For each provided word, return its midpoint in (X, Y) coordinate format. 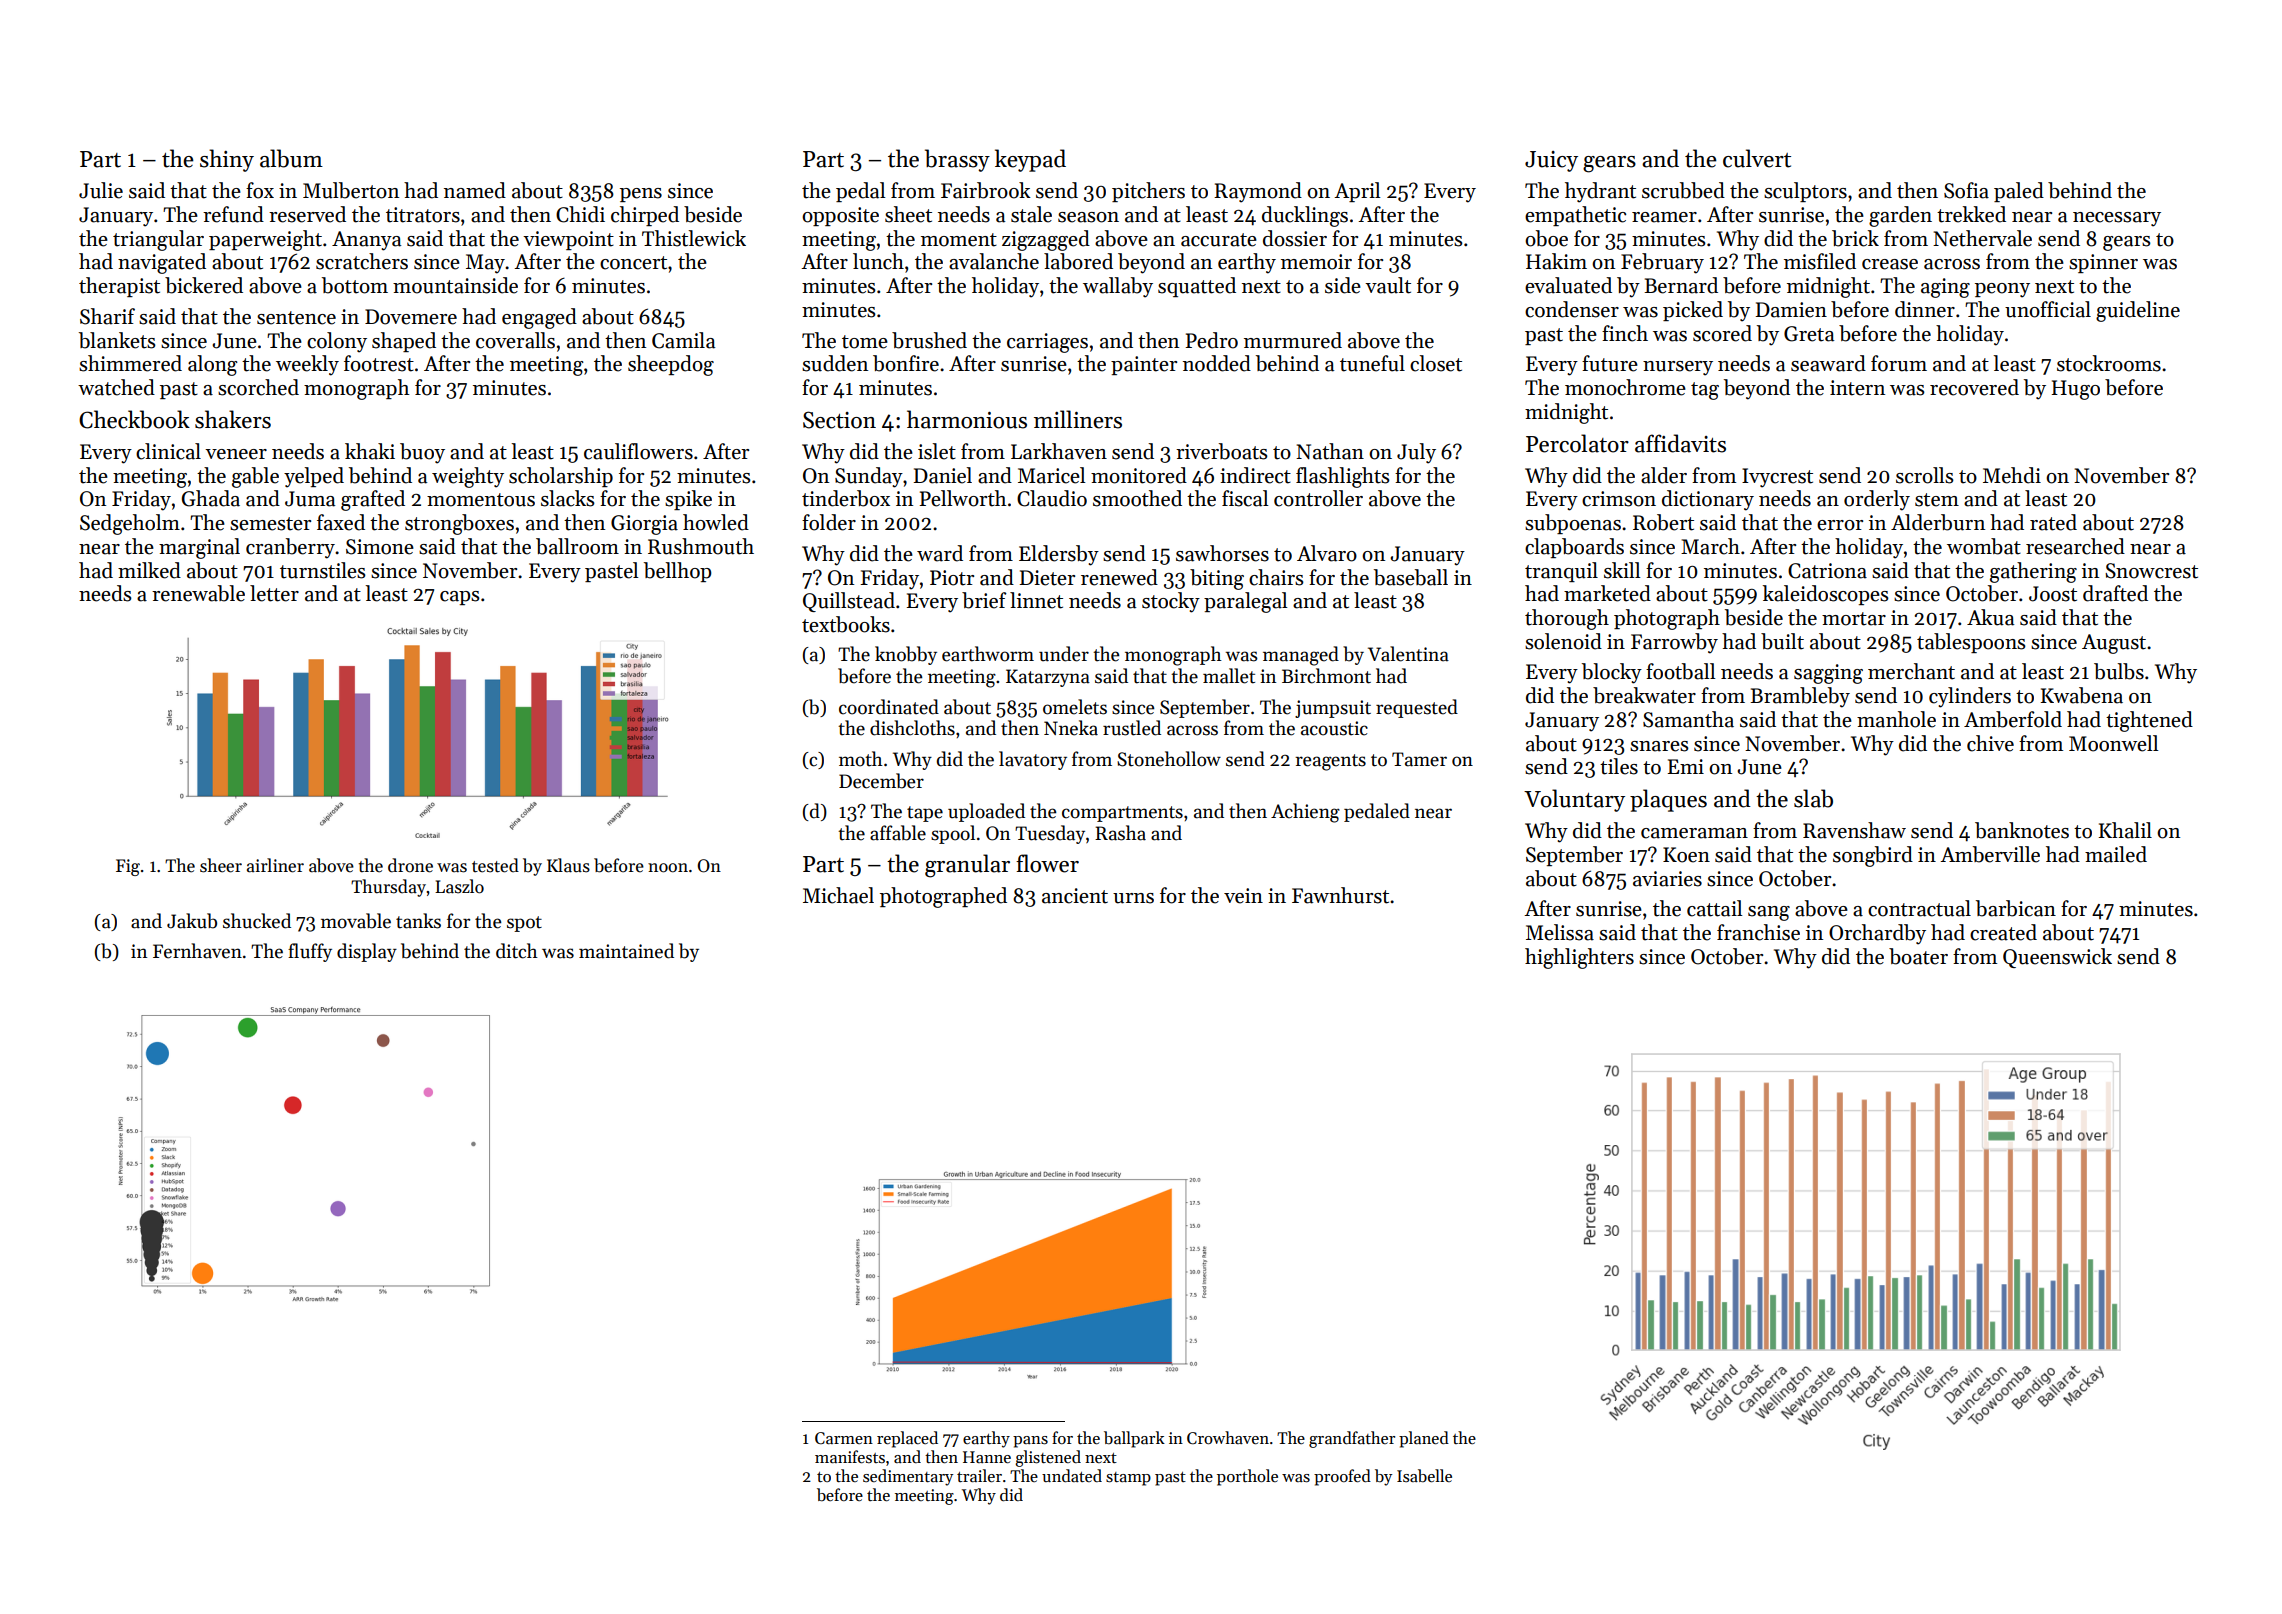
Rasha (1120, 833)
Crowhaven (1228, 1437)
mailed (2116, 854)
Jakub (192, 921)
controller (1318, 498)
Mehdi (2012, 475)
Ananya (366, 241)
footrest (379, 363)
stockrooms (2109, 363)
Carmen (844, 1438)
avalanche (994, 261)
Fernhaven (197, 951)
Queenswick (2057, 958)
